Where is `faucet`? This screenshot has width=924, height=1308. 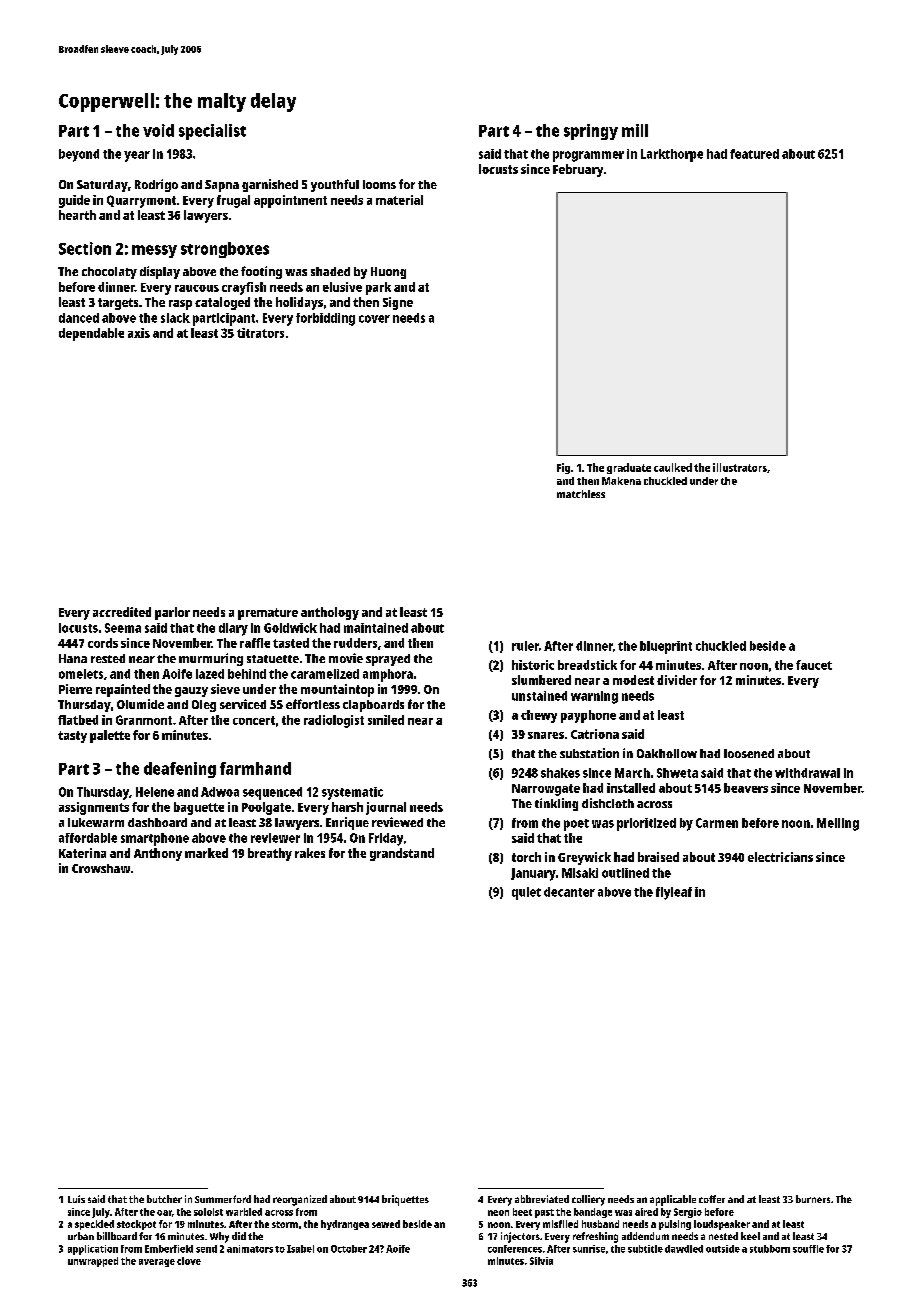 faucet is located at coordinates (814, 665).
